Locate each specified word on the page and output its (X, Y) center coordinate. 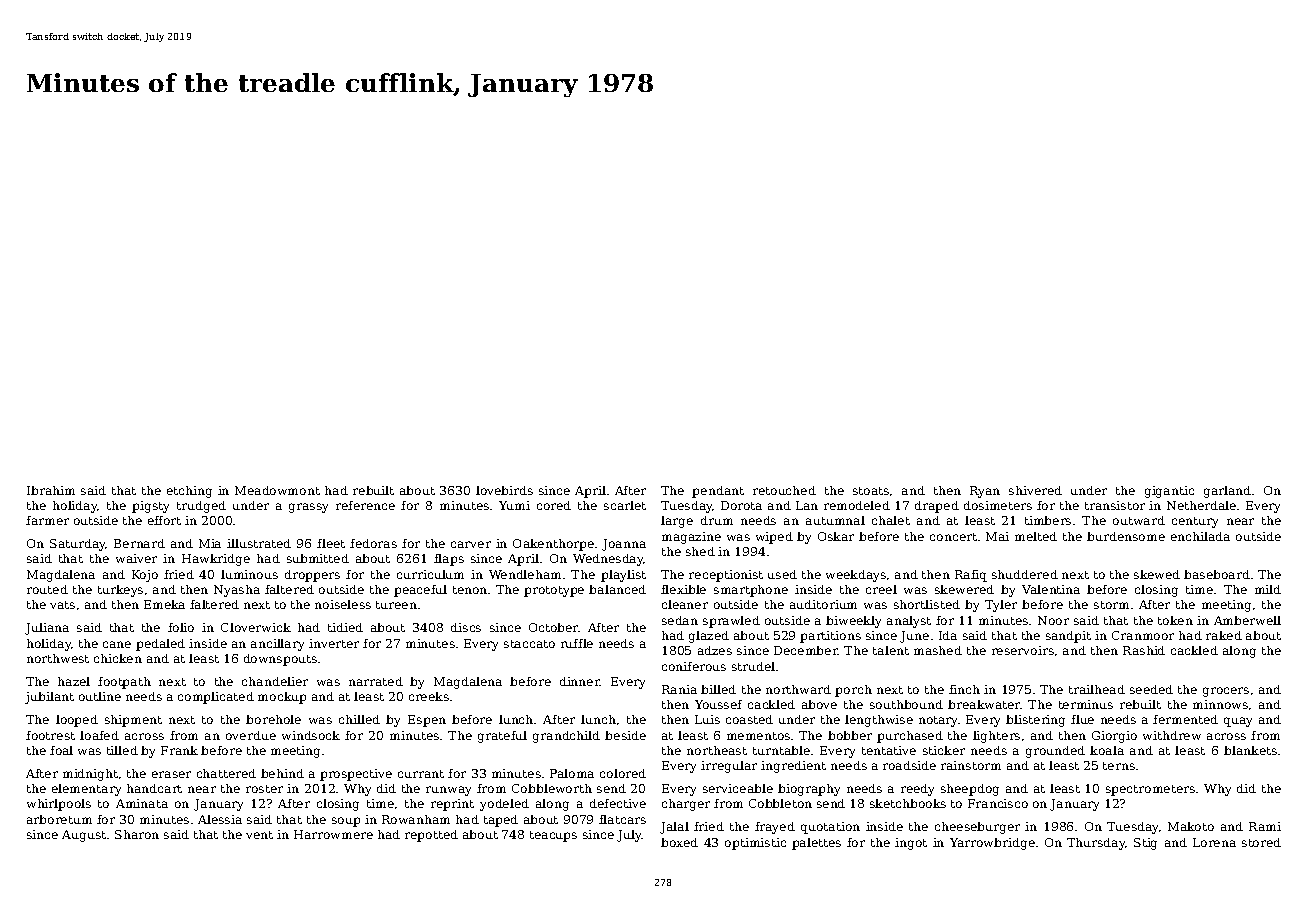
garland (1227, 492)
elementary (86, 790)
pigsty (150, 507)
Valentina (1051, 589)
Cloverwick (256, 627)
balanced (617, 589)
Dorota (741, 505)
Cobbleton (780, 803)
